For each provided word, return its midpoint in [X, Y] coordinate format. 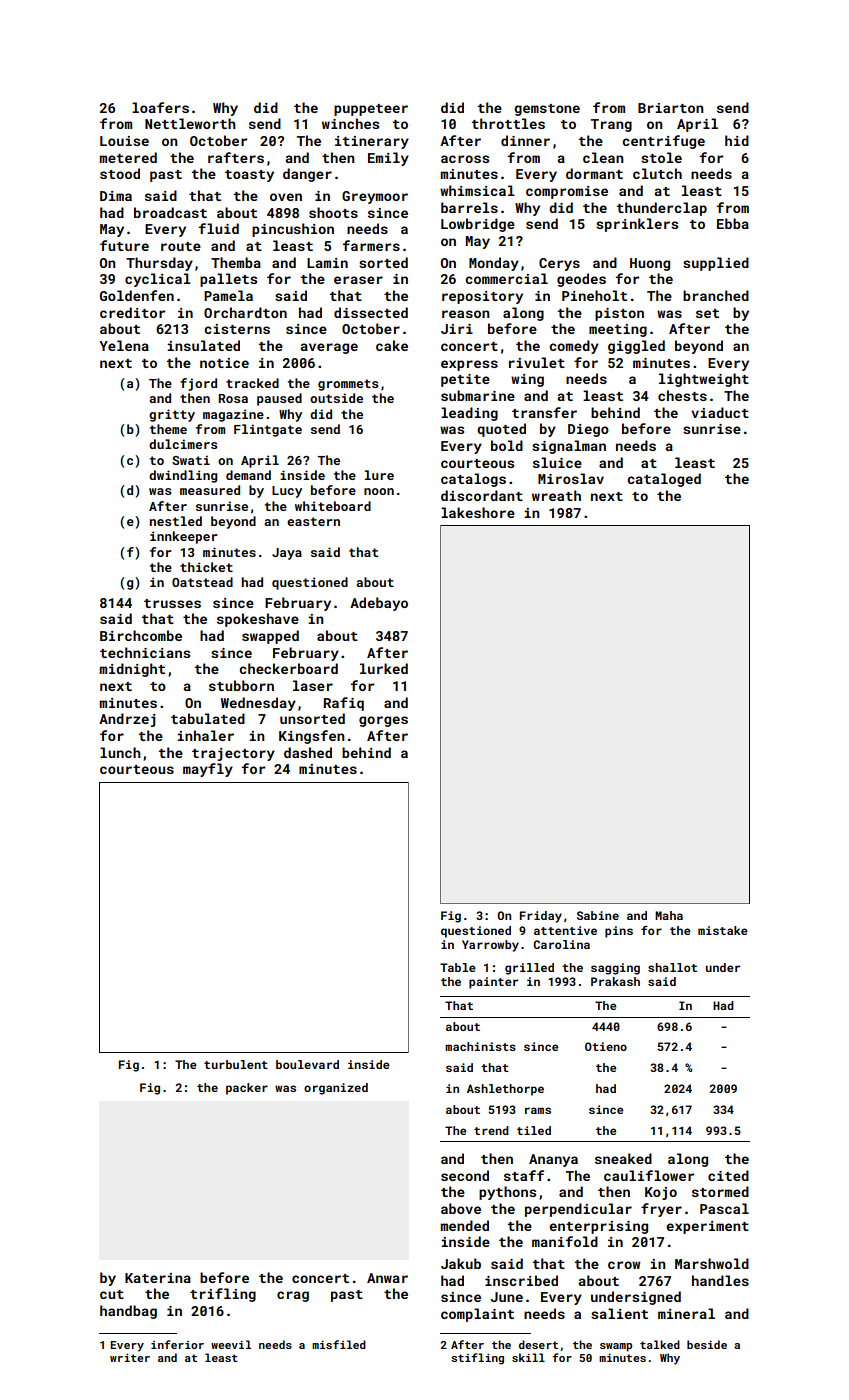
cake [392, 345]
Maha [669, 915]
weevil [231, 1344]
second [465, 1175]
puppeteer [371, 110]
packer [247, 1089]
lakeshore [478, 512]
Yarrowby [490, 946]
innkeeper [184, 537]
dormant [594, 173]
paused [279, 399]
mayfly [208, 770]
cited [728, 1175]
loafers [160, 107]
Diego [588, 430]
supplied [716, 264]
